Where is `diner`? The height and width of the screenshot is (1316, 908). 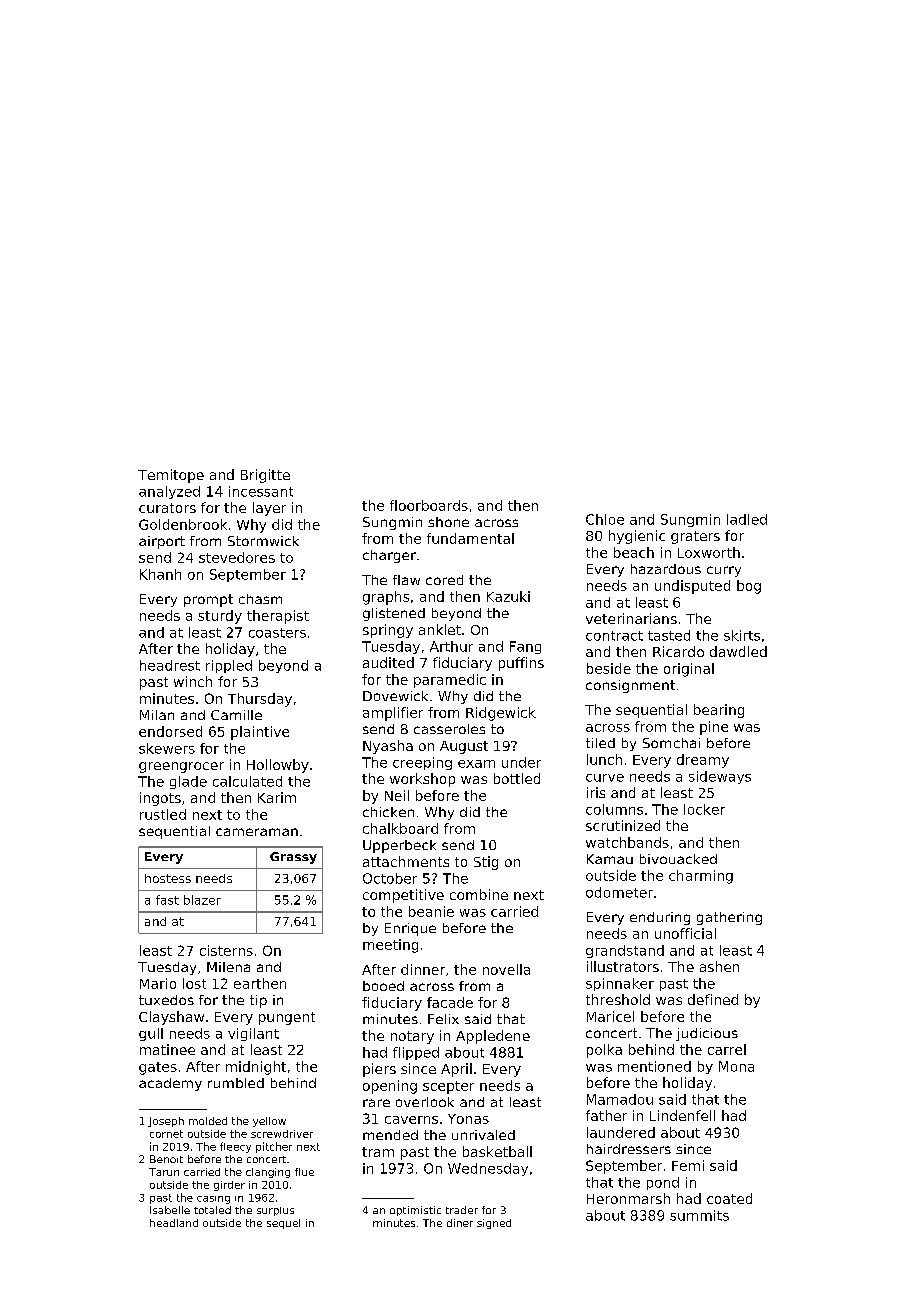 diner is located at coordinates (460, 1223).
